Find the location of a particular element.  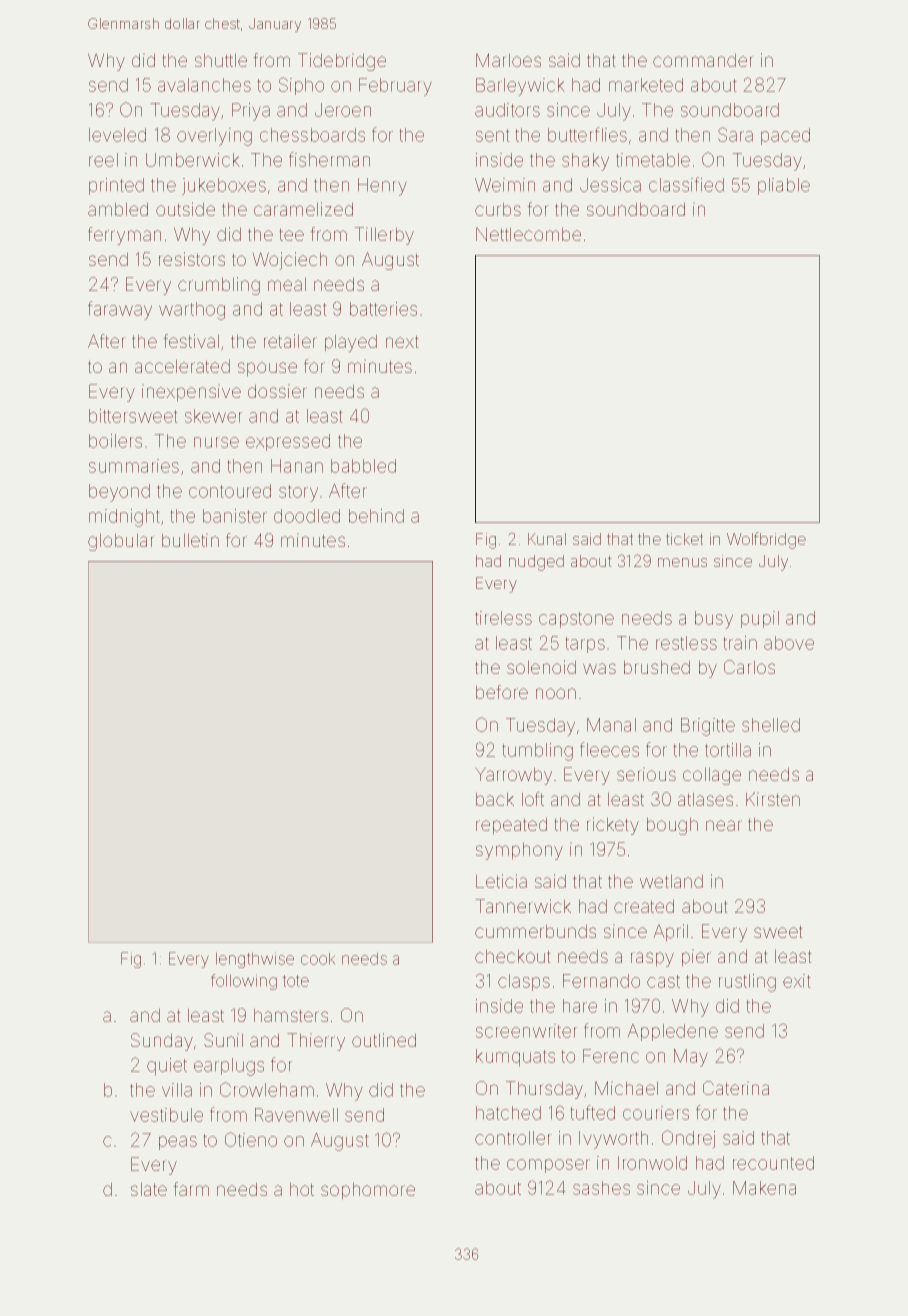

globular is located at coordinates (120, 542).
